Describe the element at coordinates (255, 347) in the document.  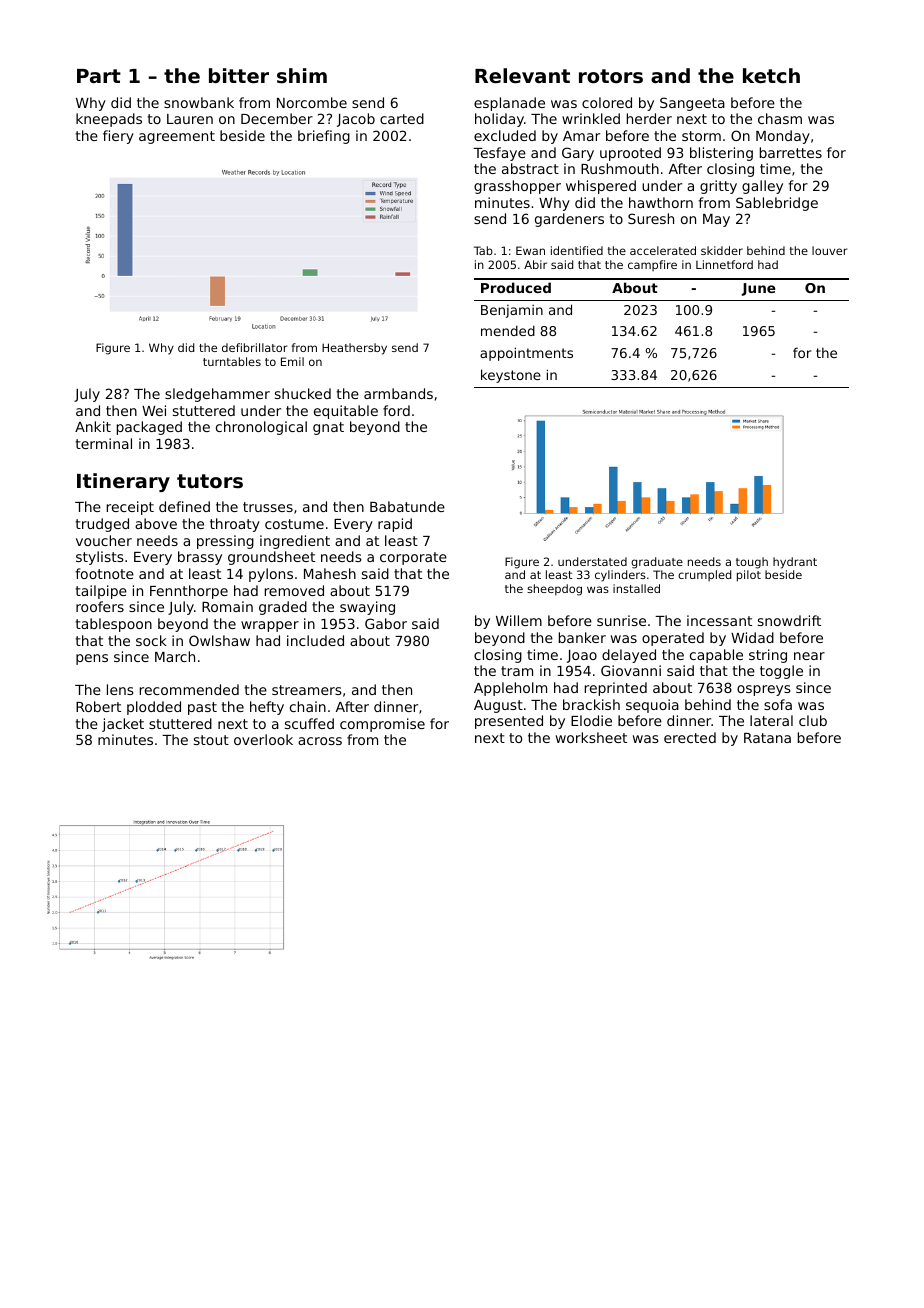
I see `defibrillator` at that location.
